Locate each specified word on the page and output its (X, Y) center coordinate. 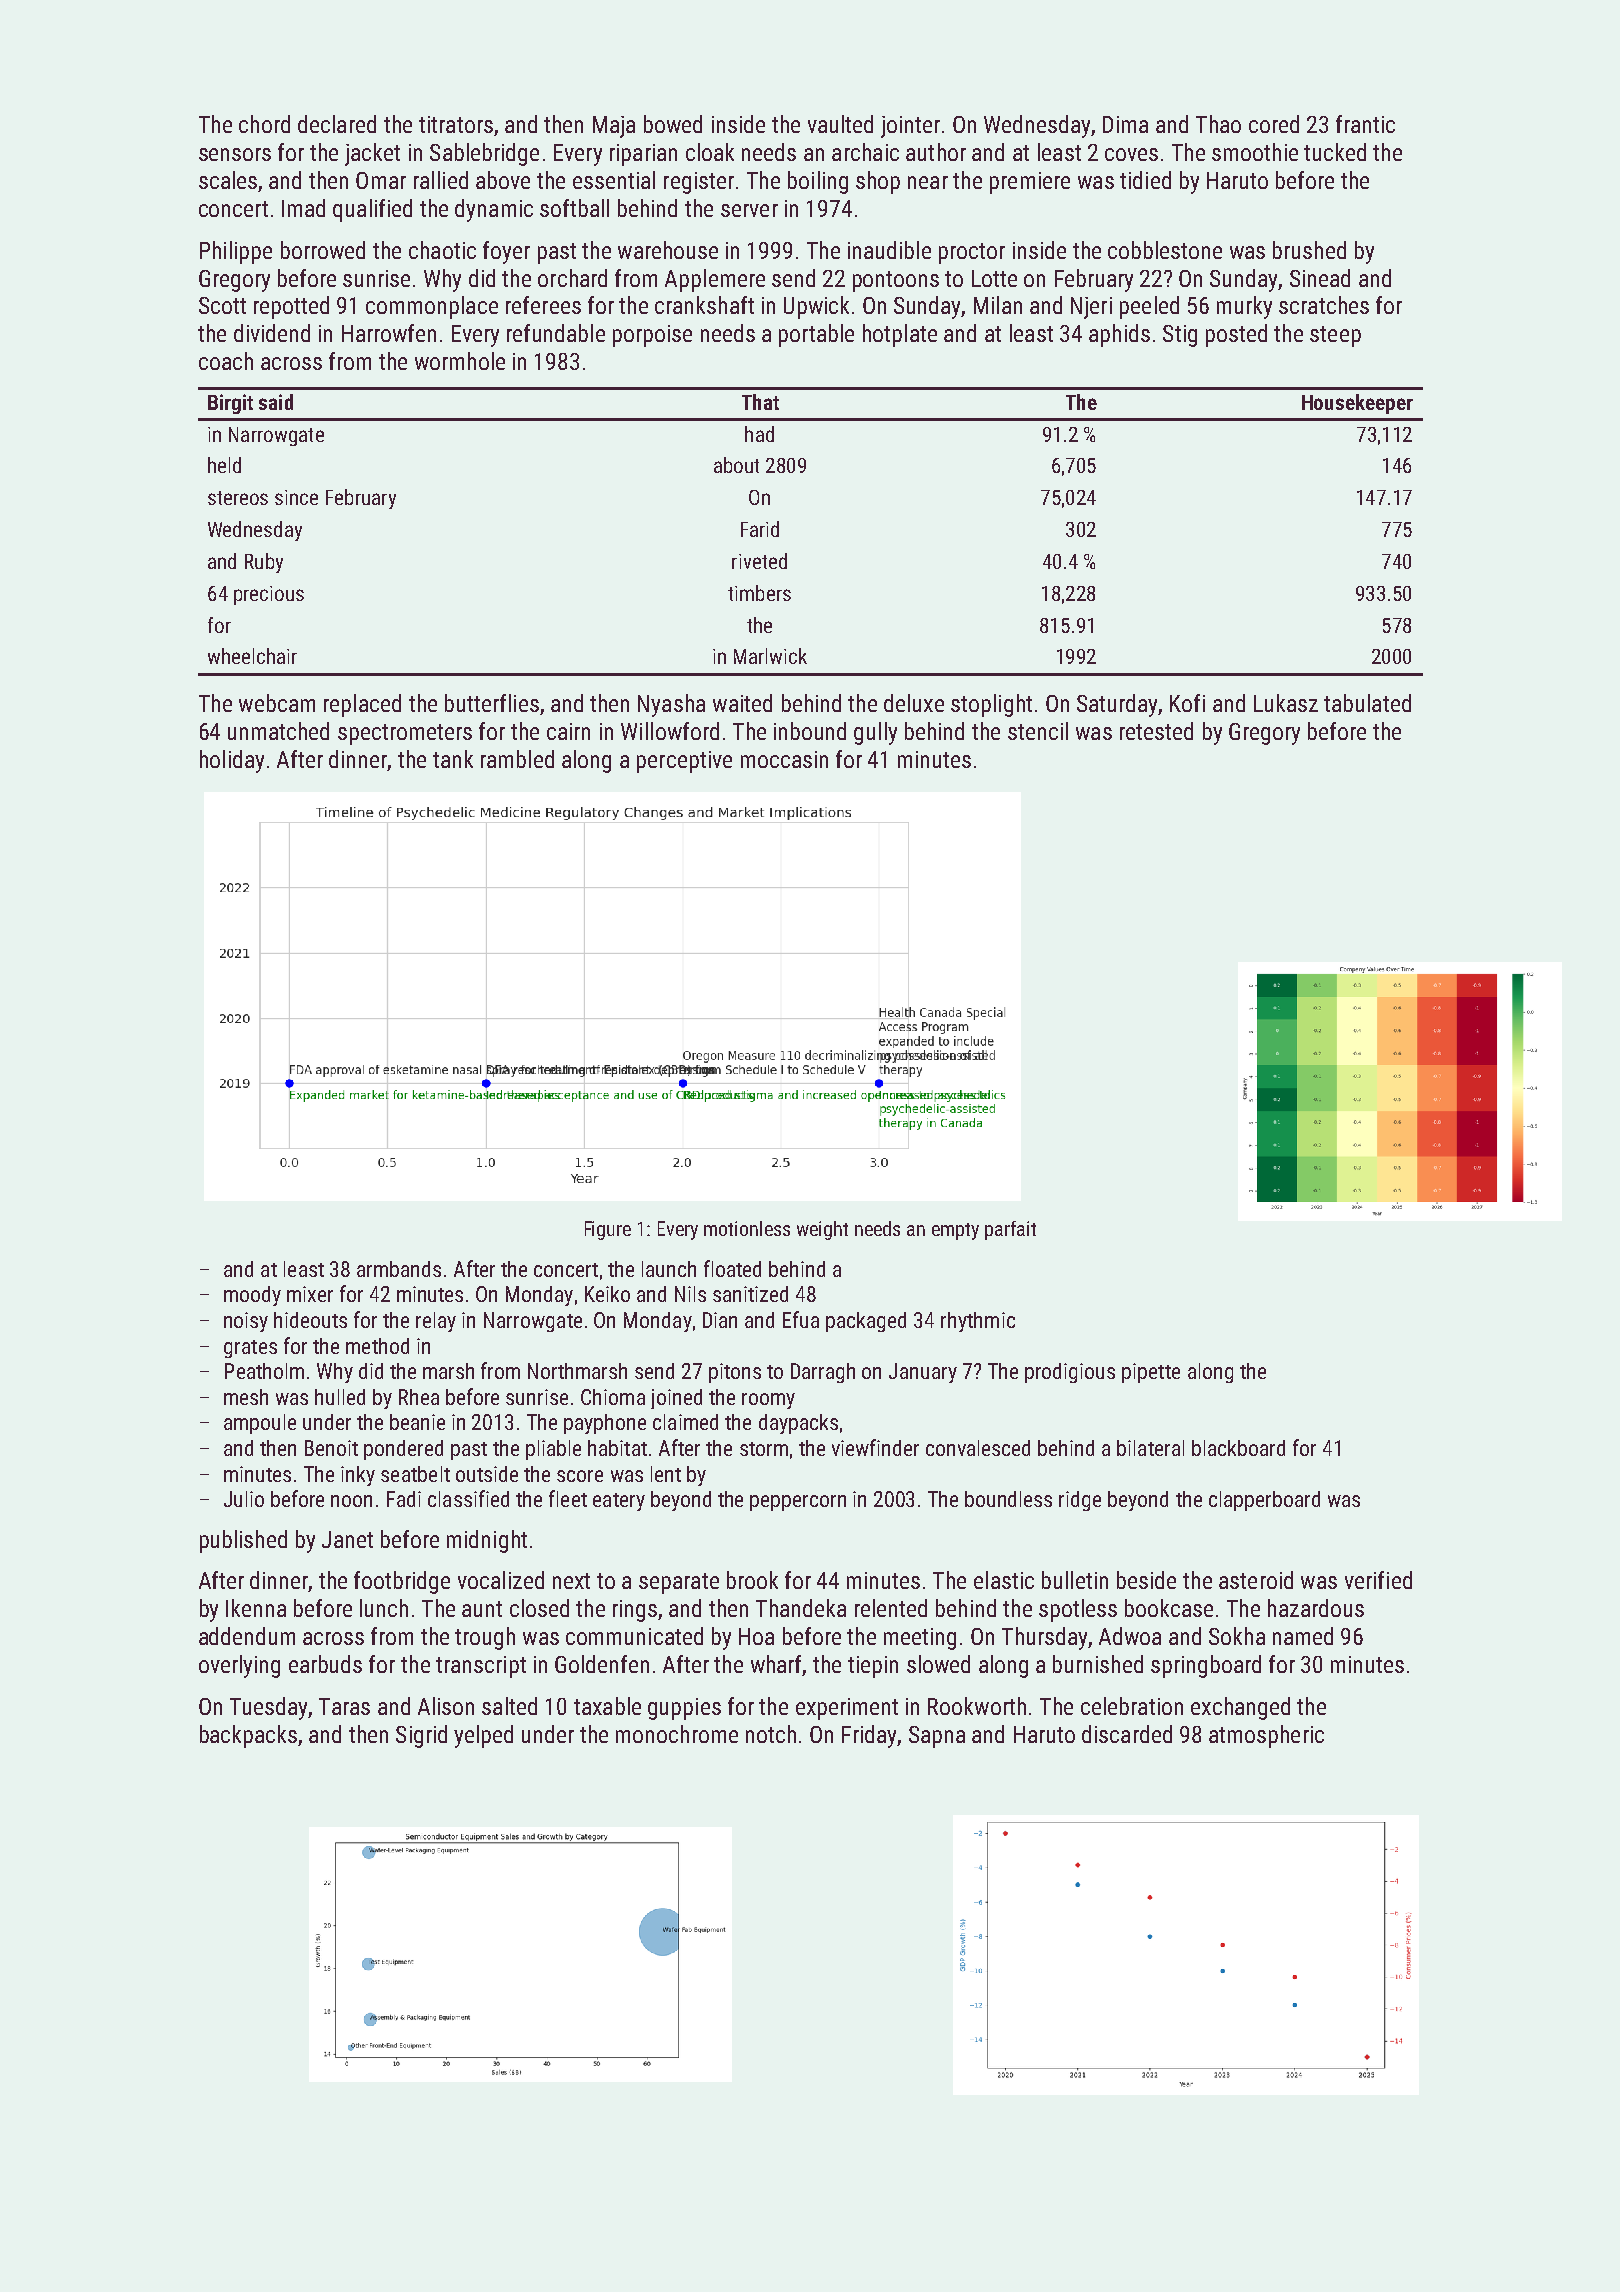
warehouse (668, 250)
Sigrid (421, 1736)
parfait (1010, 1230)
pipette (1151, 1373)
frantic (1365, 124)
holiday (232, 761)
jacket (372, 154)
